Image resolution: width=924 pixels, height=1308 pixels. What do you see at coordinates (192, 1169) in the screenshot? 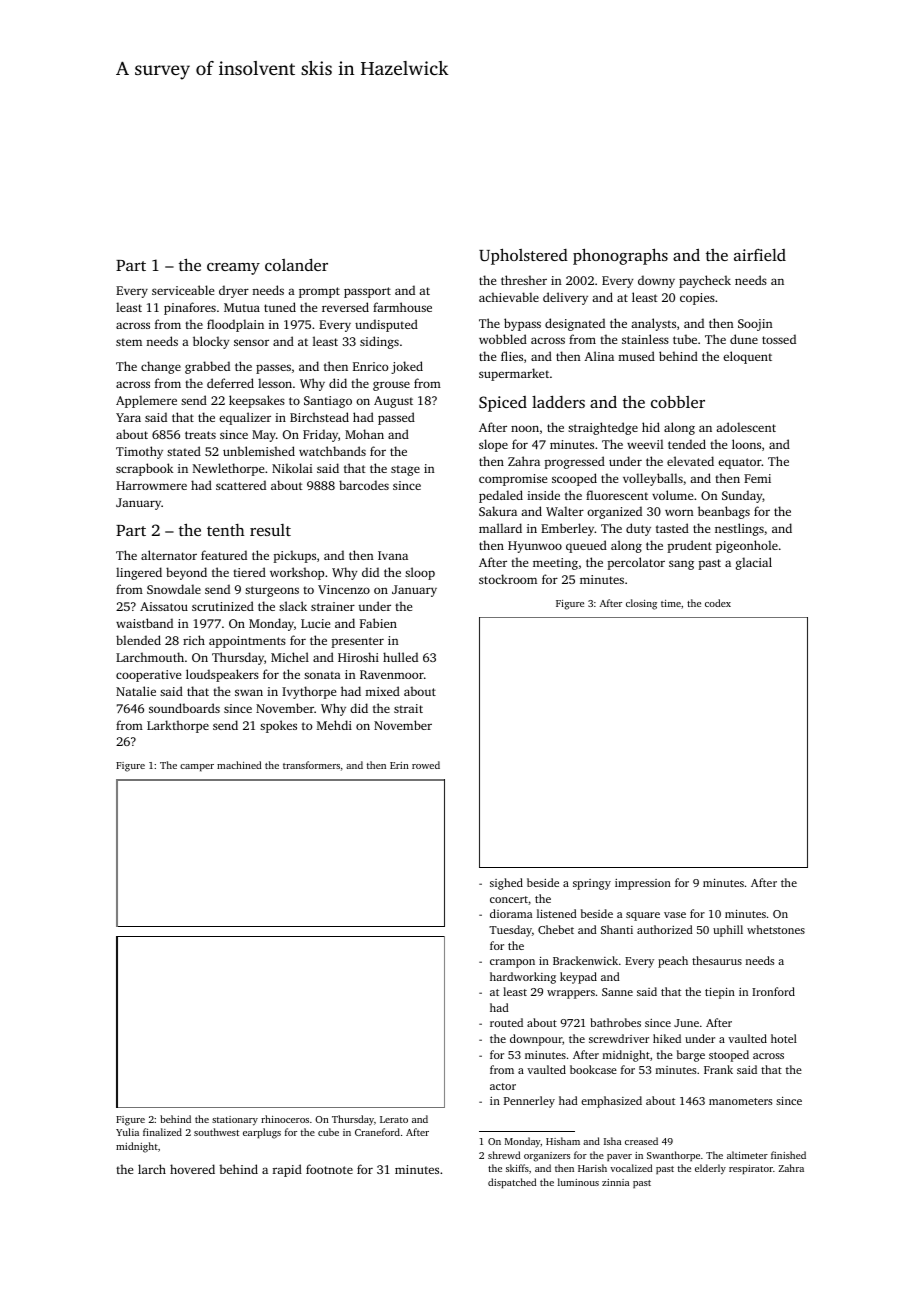
I see `hovered` at bounding box center [192, 1169].
